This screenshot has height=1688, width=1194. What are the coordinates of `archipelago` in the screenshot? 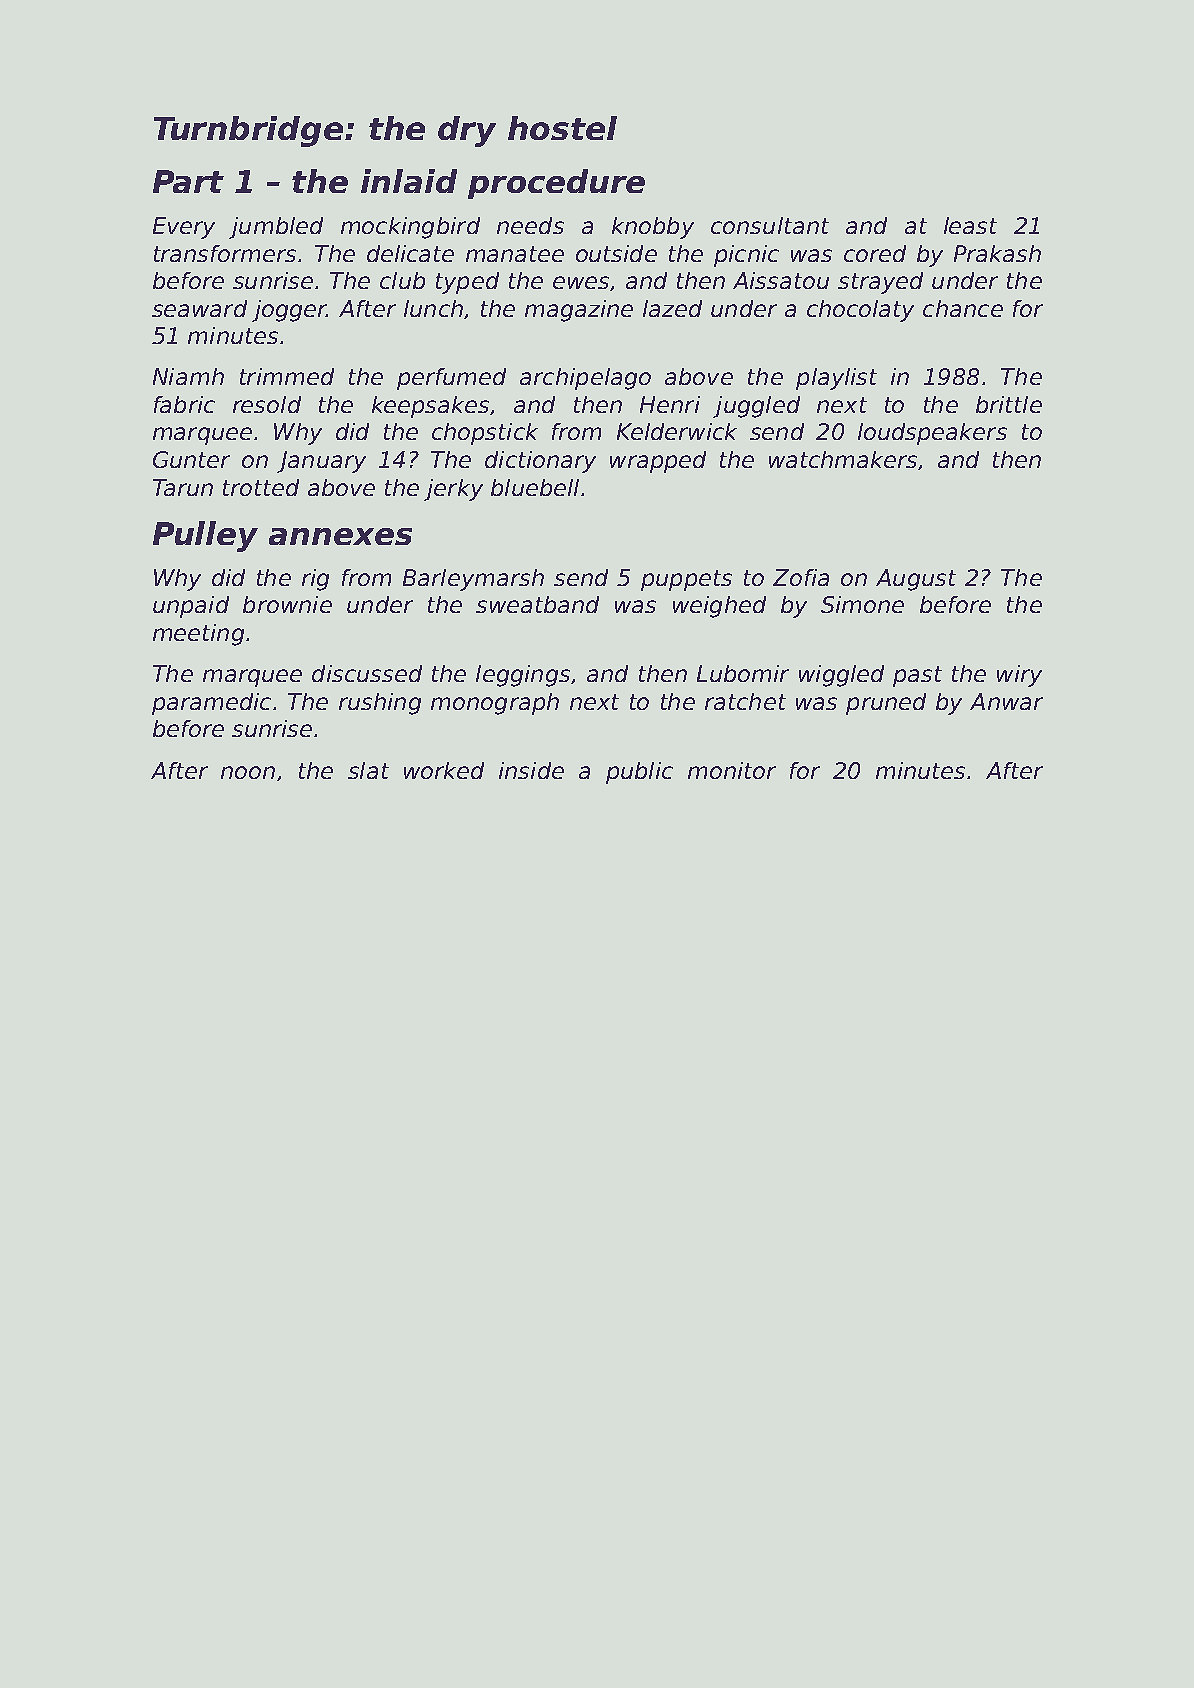 It's located at (585, 379).
